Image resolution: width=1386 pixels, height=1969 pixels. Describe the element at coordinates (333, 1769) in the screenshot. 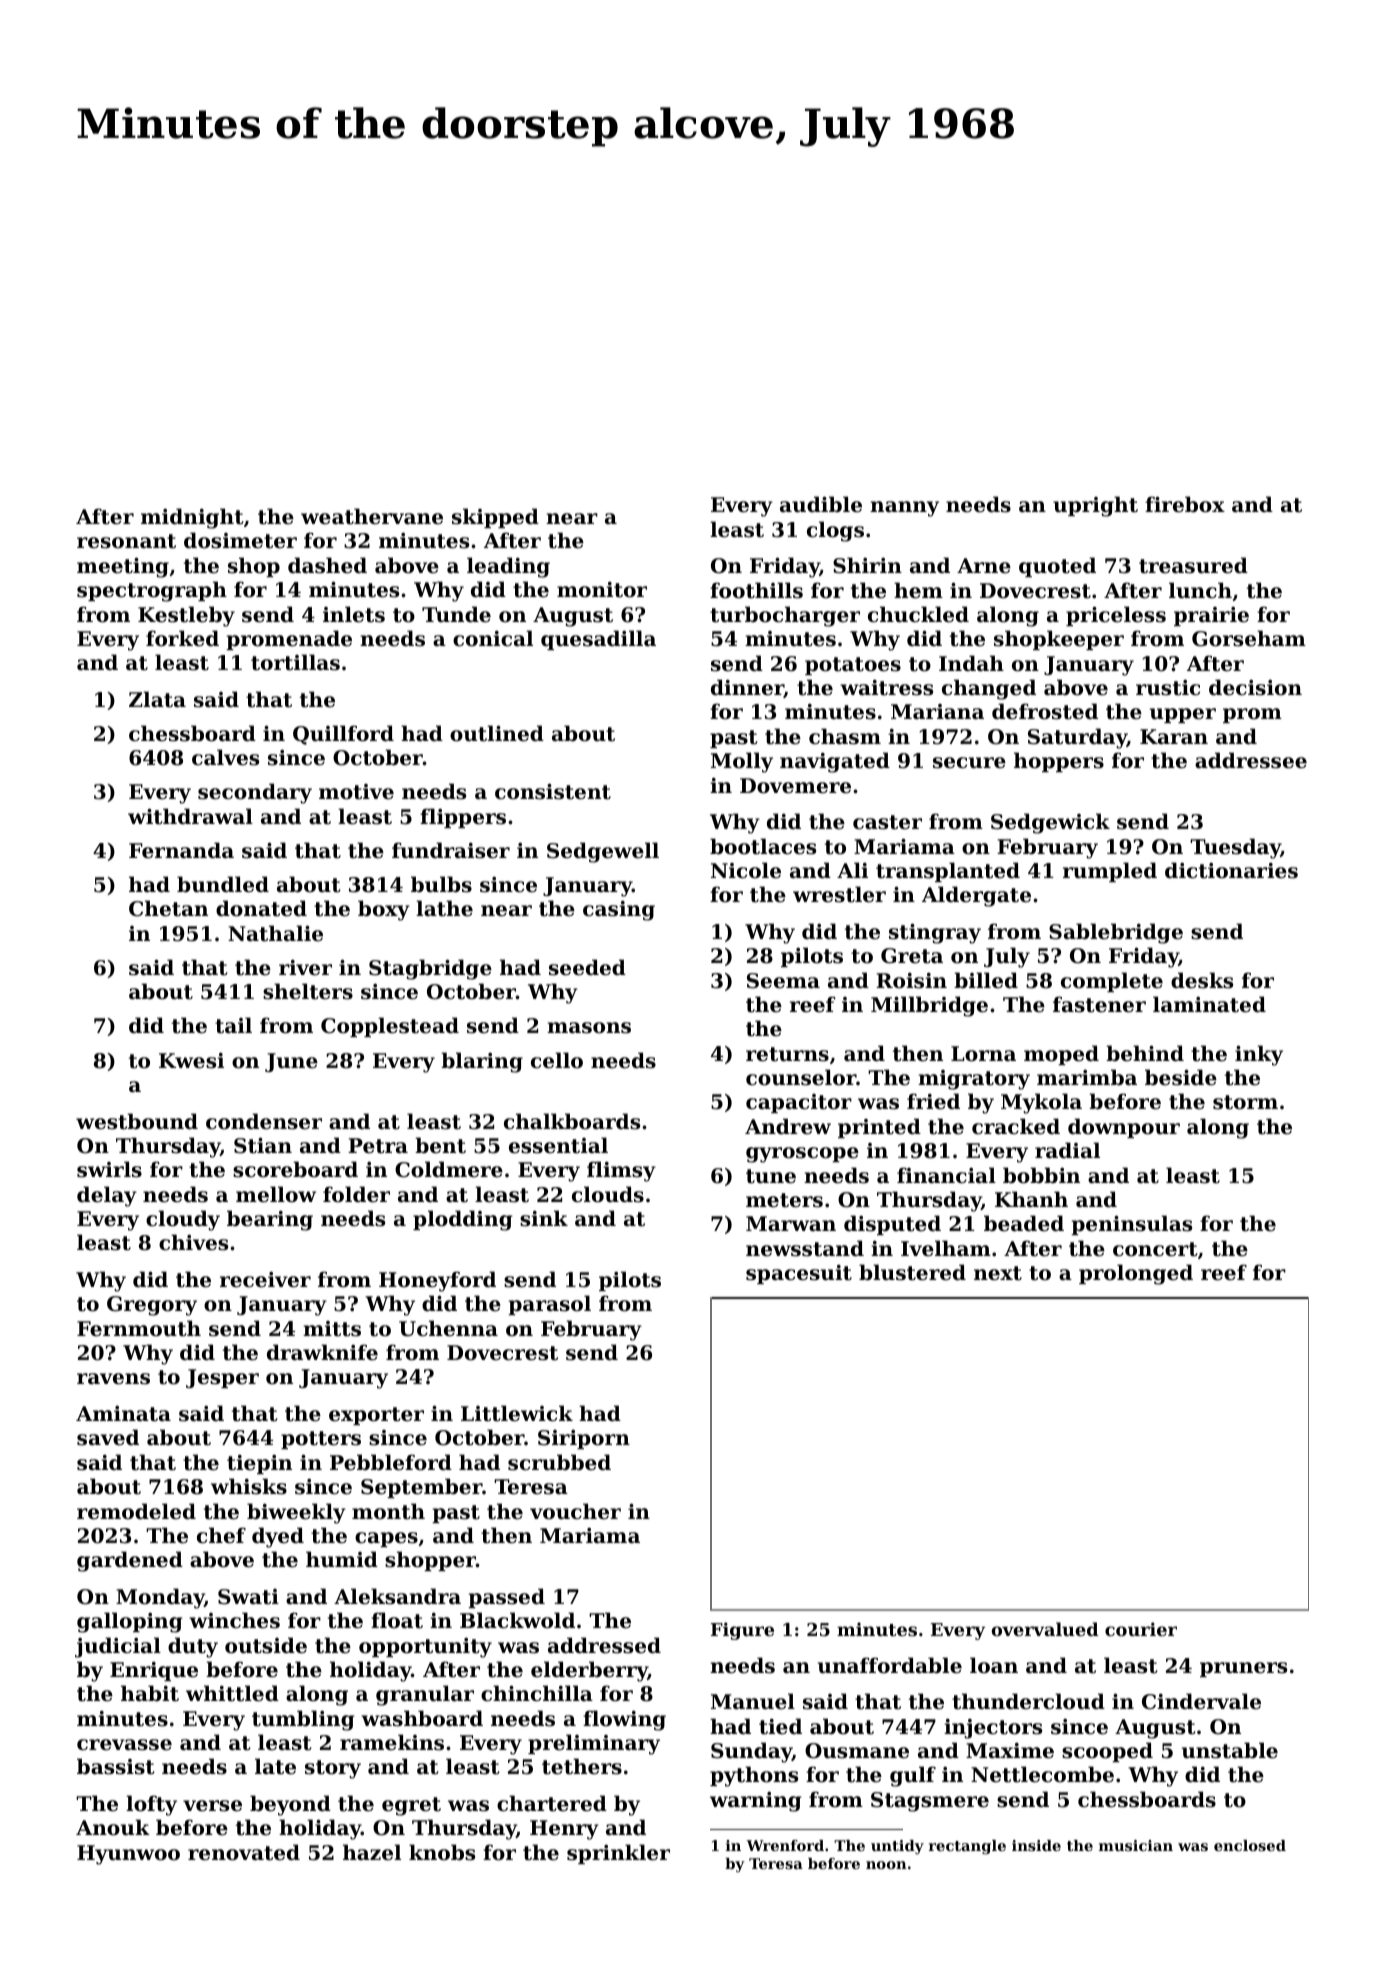

I see `story` at that location.
